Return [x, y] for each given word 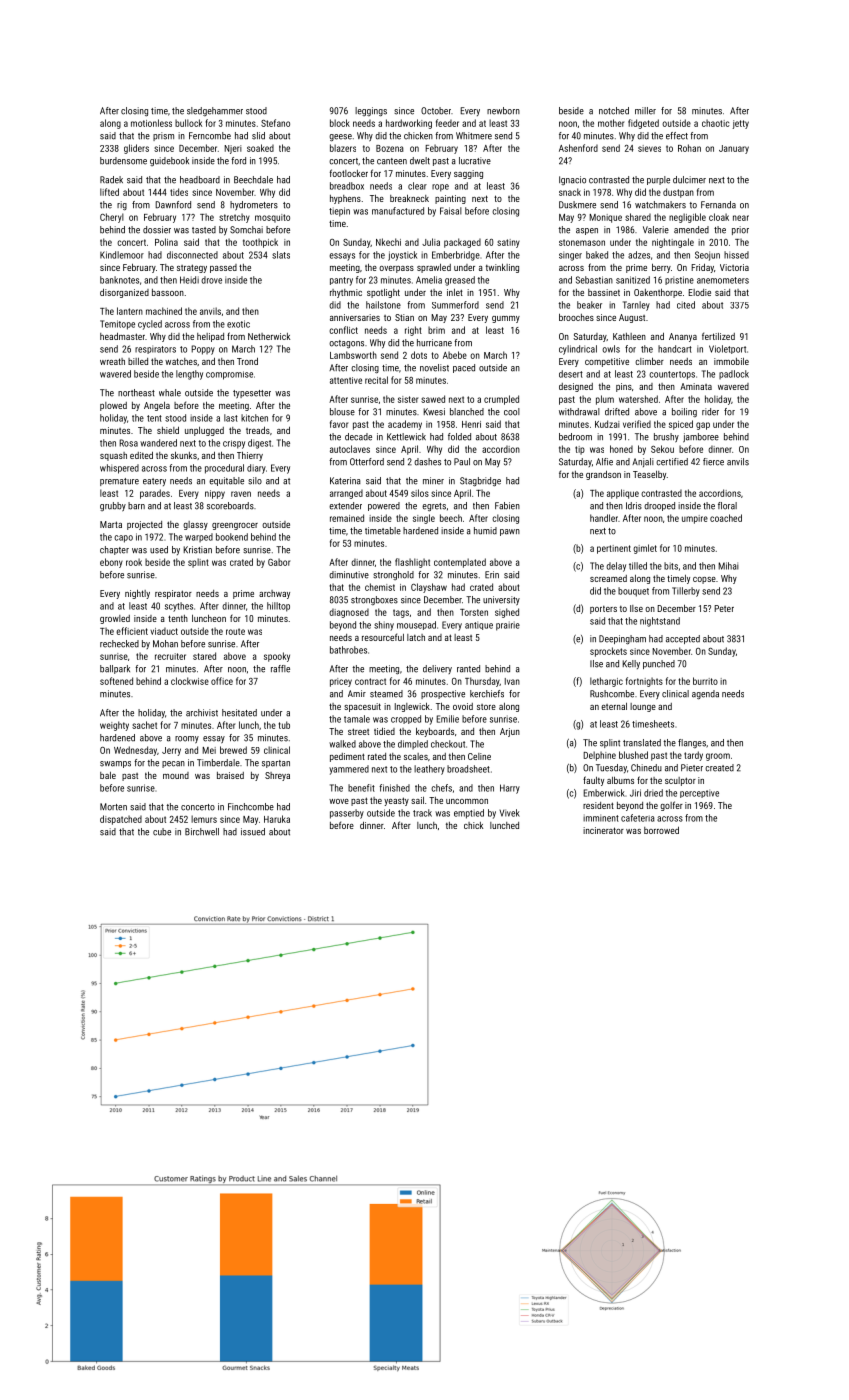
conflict [343, 330]
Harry [510, 789]
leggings [371, 112]
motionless [151, 123]
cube [162, 832]
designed [576, 387]
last [231, 418]
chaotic [716, 123]
